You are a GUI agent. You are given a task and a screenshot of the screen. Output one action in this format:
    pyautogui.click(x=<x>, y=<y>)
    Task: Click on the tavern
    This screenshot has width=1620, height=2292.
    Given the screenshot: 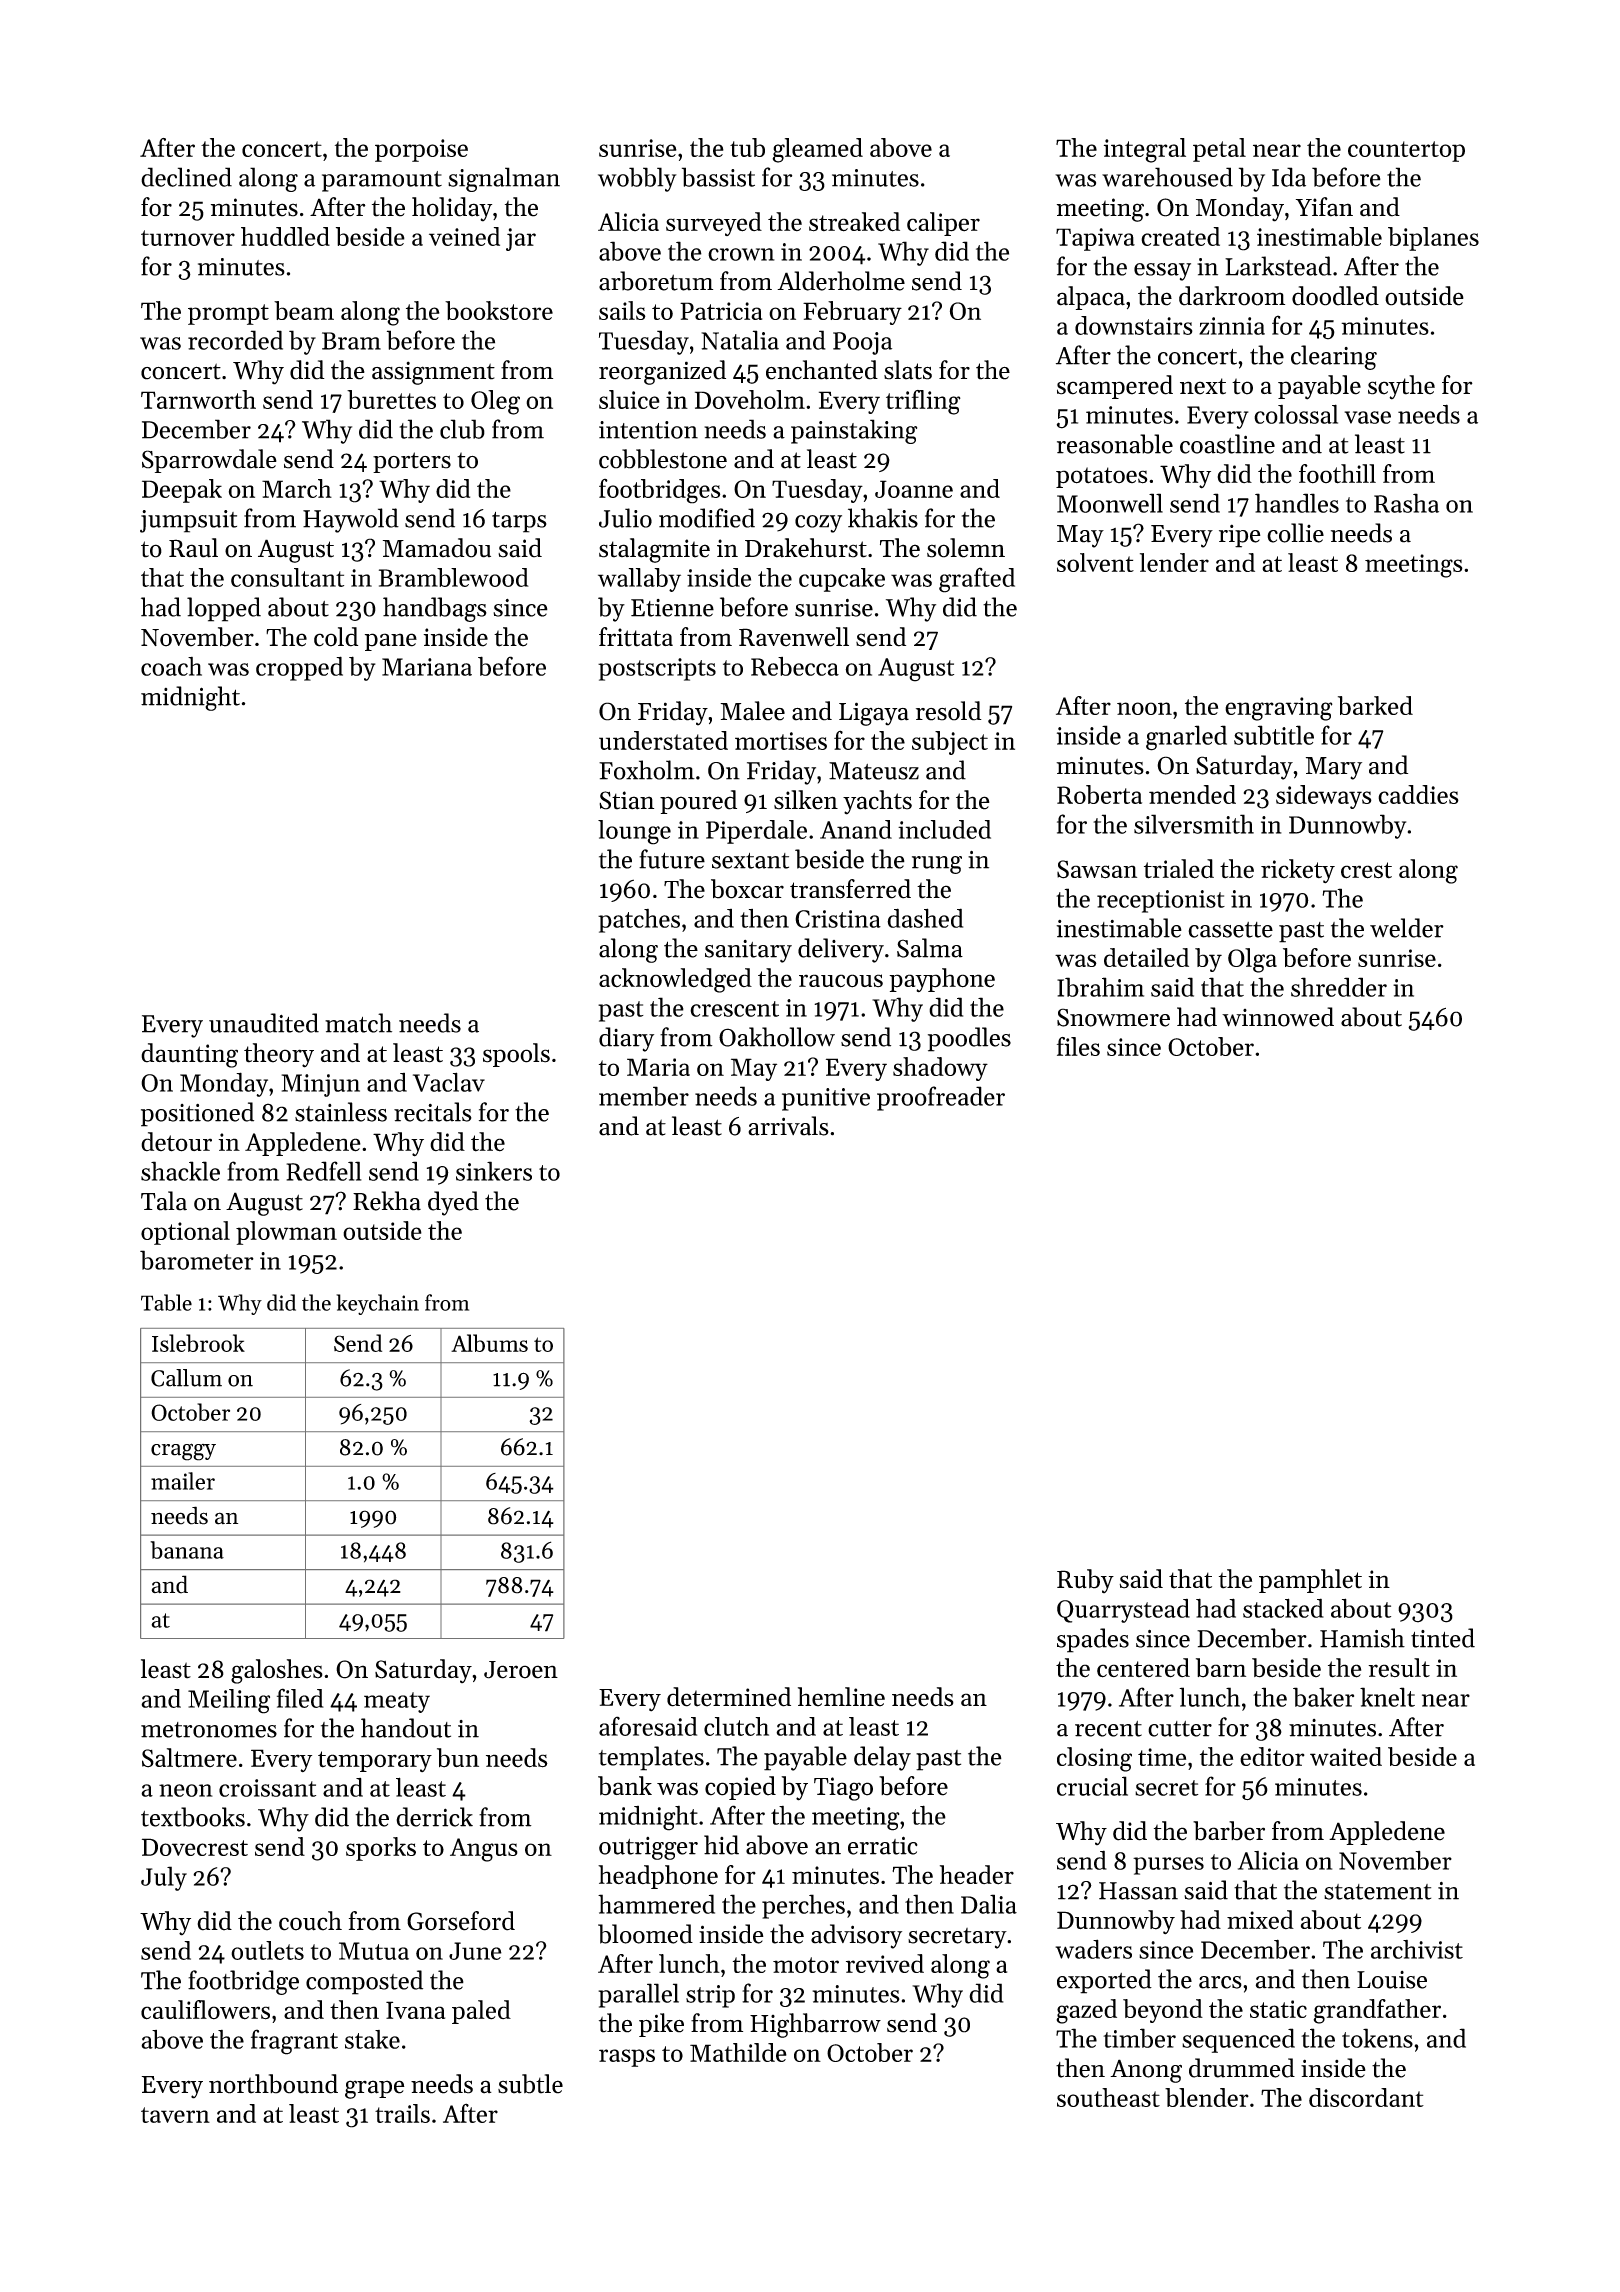 What is the action you would take?
    pyautogui.click(x=175, y=2115)
